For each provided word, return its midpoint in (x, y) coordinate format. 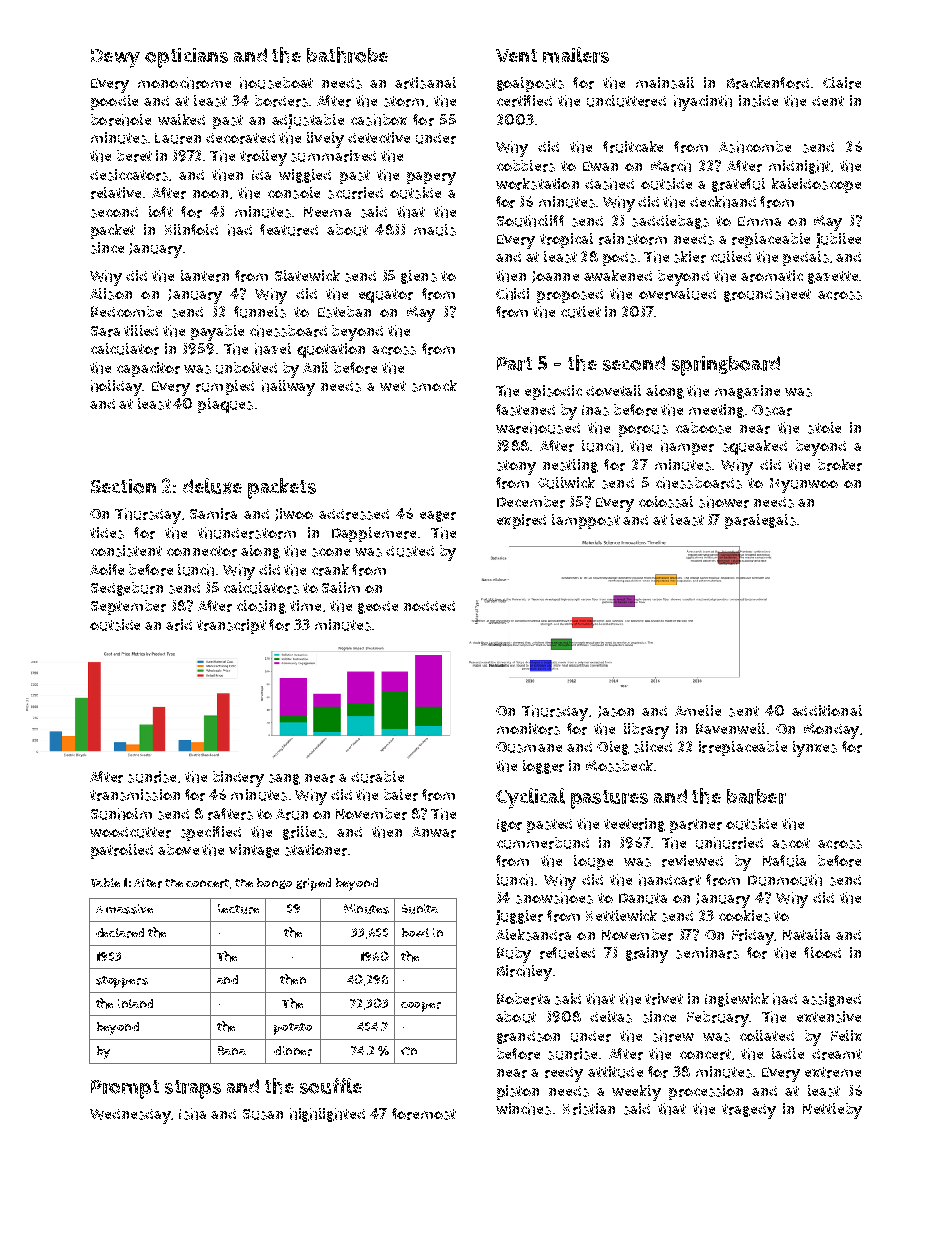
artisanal (425, 83)
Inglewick (737, 1000)
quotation (331, 350)
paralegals (760, 521)
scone (331, 552)
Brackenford (768, 83)
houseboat (276, 83)
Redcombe (126, 311)
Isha (192, 1114)
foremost (424, 1114)
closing (261, 607)
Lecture (238, 909)
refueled (567, 953)
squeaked (755, 447)
